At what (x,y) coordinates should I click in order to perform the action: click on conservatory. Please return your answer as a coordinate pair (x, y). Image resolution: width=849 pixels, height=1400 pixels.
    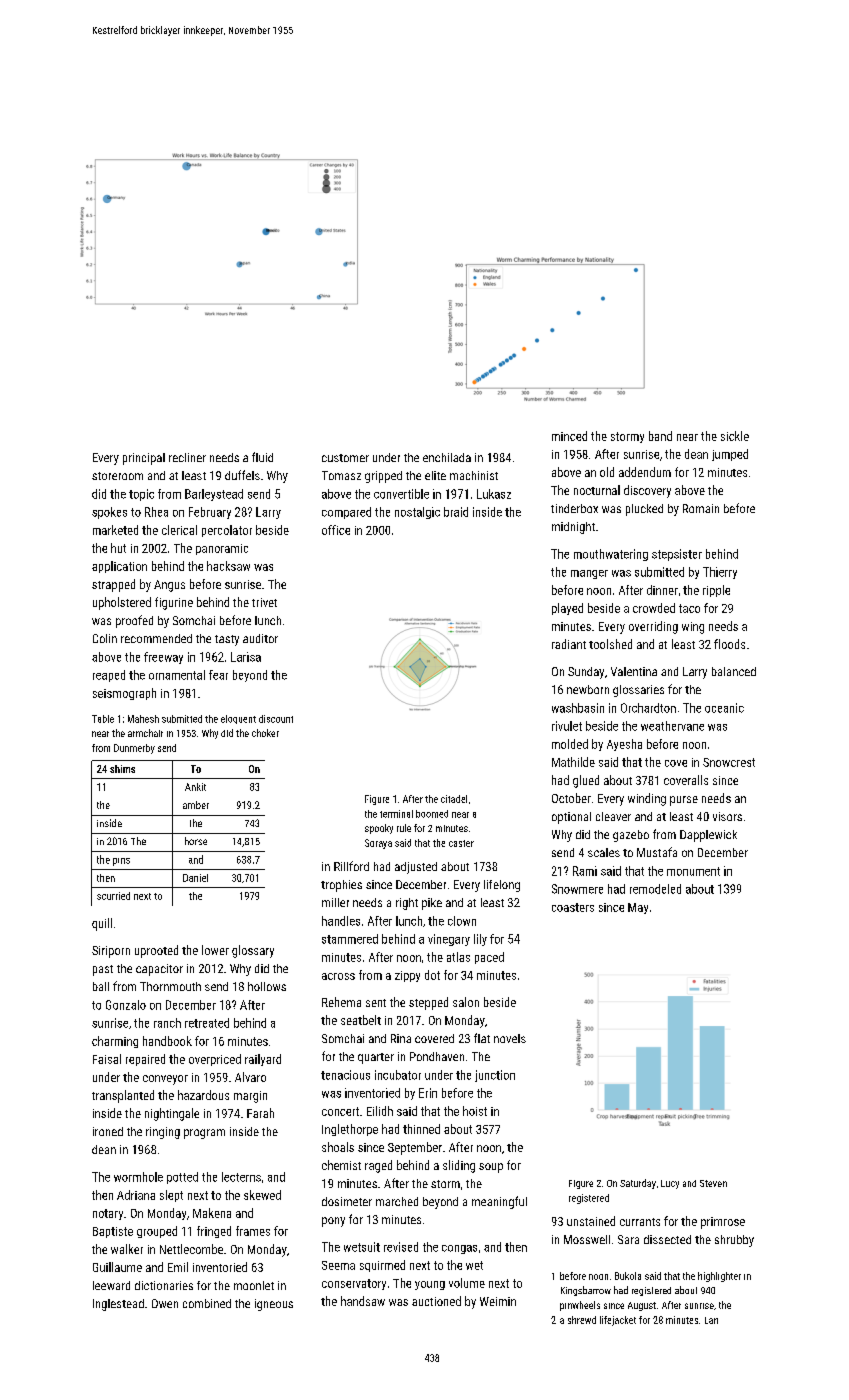
    Looking at the image, I should click on (354, 1284).
